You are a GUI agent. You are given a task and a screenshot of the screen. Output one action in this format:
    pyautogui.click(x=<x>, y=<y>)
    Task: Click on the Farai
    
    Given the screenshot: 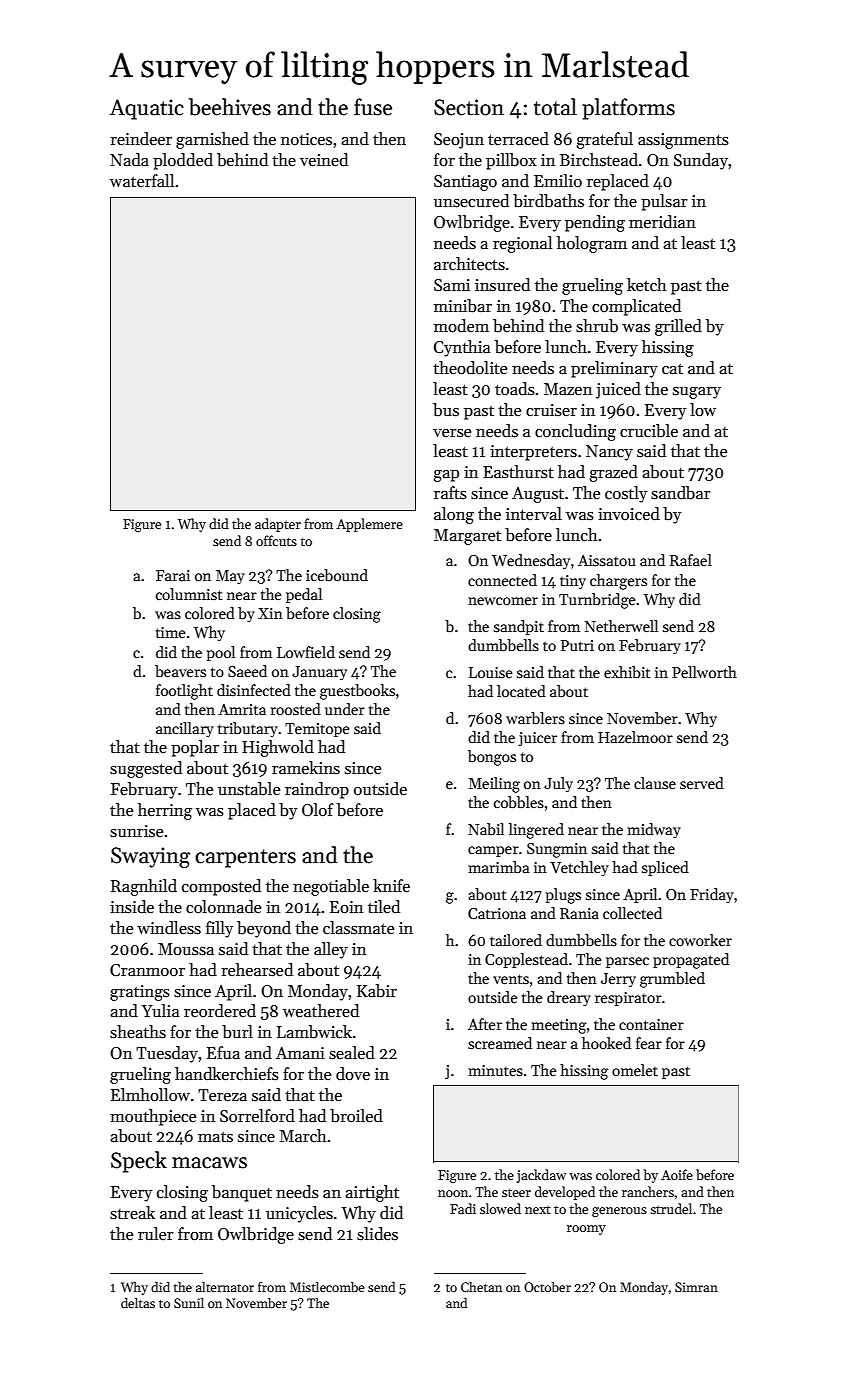 What is the action you would take?
    pyautogui.click(x=173, y=575)
